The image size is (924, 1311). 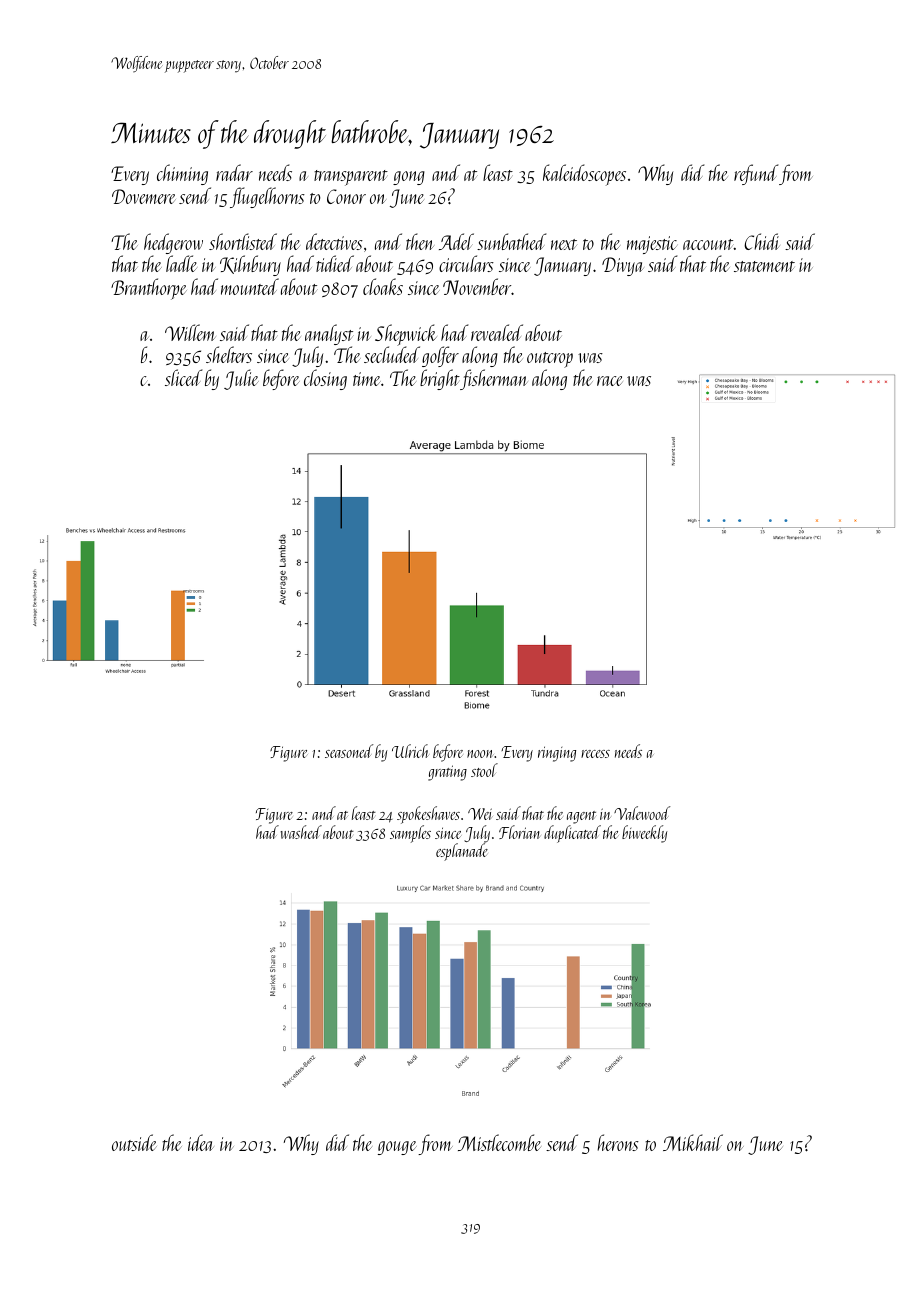 What do you see at coordinates (609, 381) in the screenshot?
I see `race` at bounding box center [609, 381].
